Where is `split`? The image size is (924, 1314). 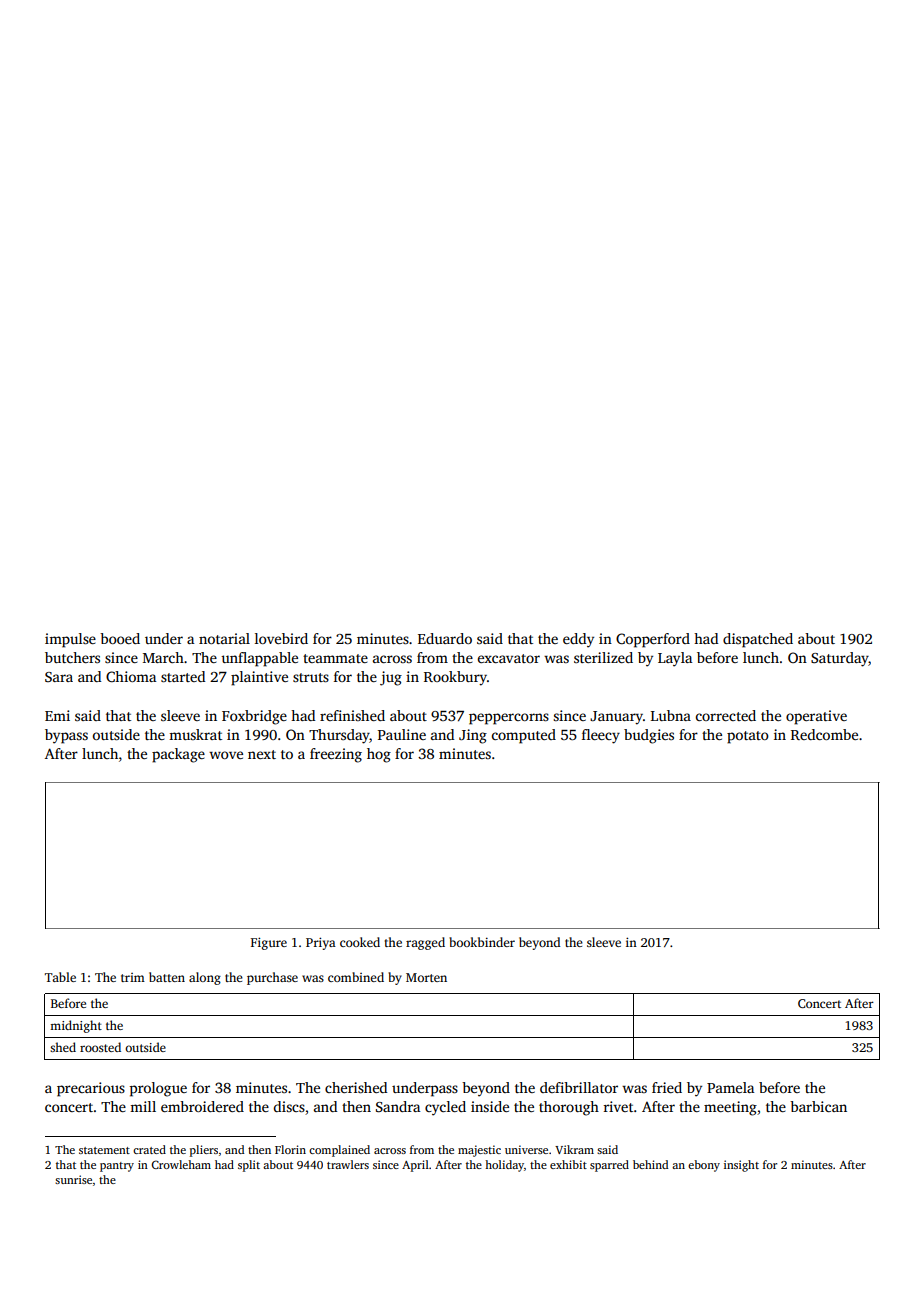 split is located at coordinates (249, 1166).
